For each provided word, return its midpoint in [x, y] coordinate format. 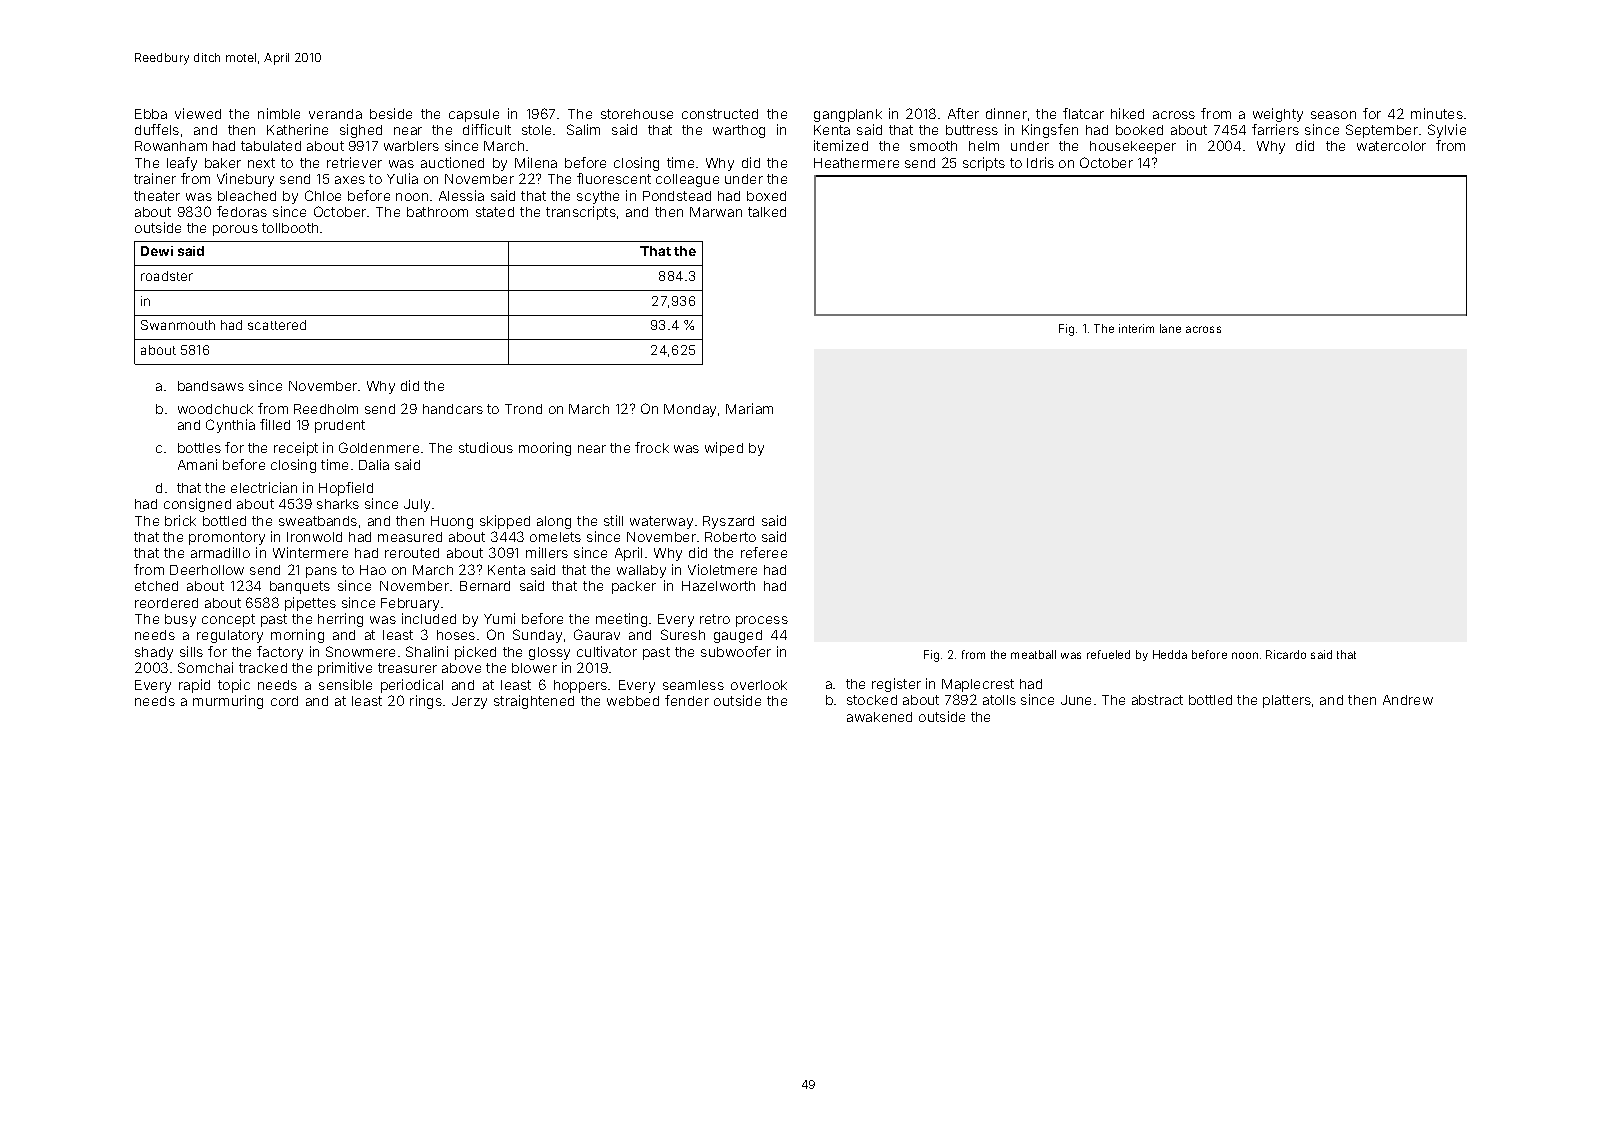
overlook [759, 685]
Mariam [749, 408]
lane [1170, 328]
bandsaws [211, 386]
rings [426, 702]
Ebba [151, 114]
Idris [1040, 162]
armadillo [220, 552]
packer [634, 587]
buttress [972, 130]
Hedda [1170, 654]
